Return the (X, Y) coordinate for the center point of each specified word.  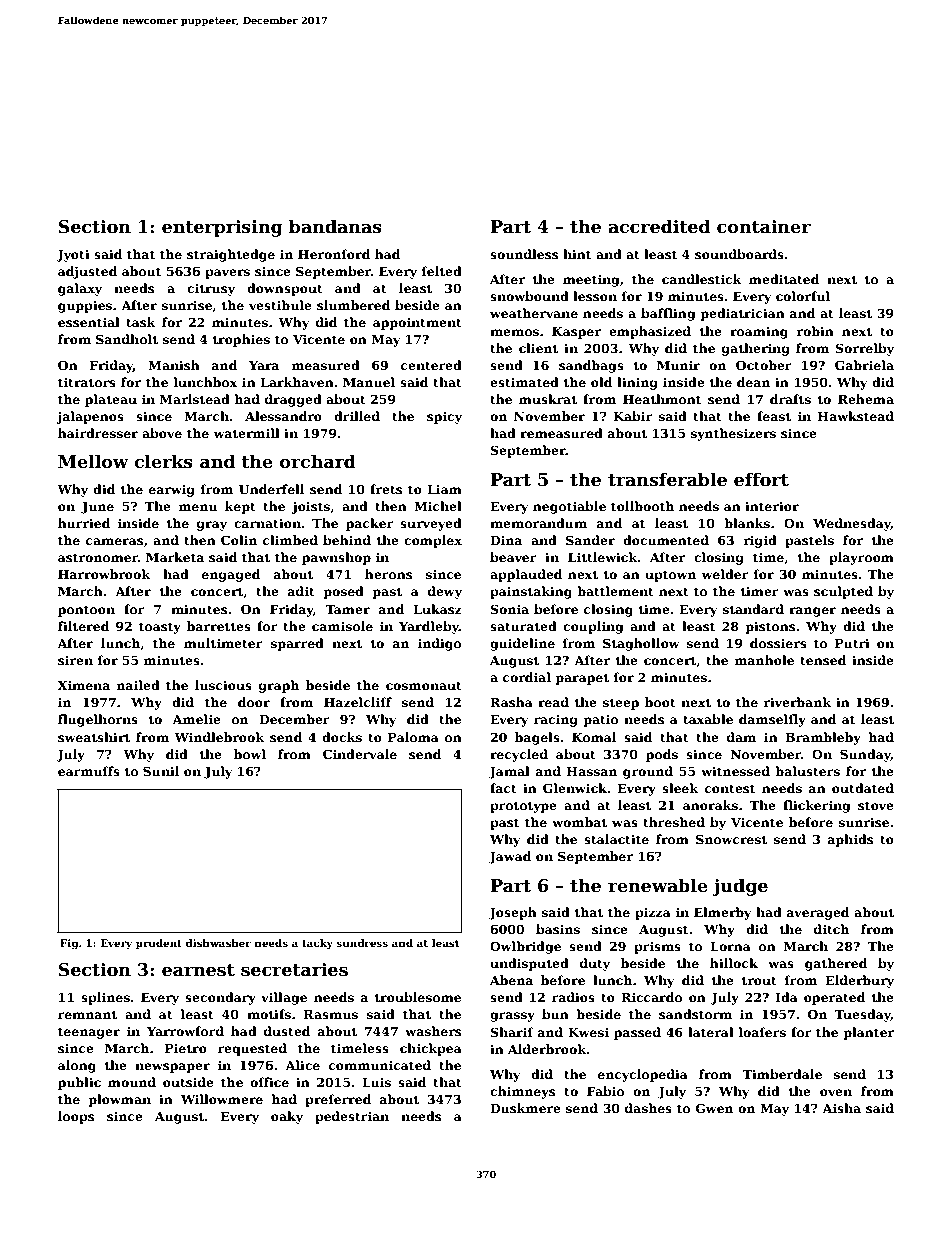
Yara (264, 365)
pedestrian (352, 1117)
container (764, 227)
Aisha (841, 1108)
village (284, 998)
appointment (417, 323)
